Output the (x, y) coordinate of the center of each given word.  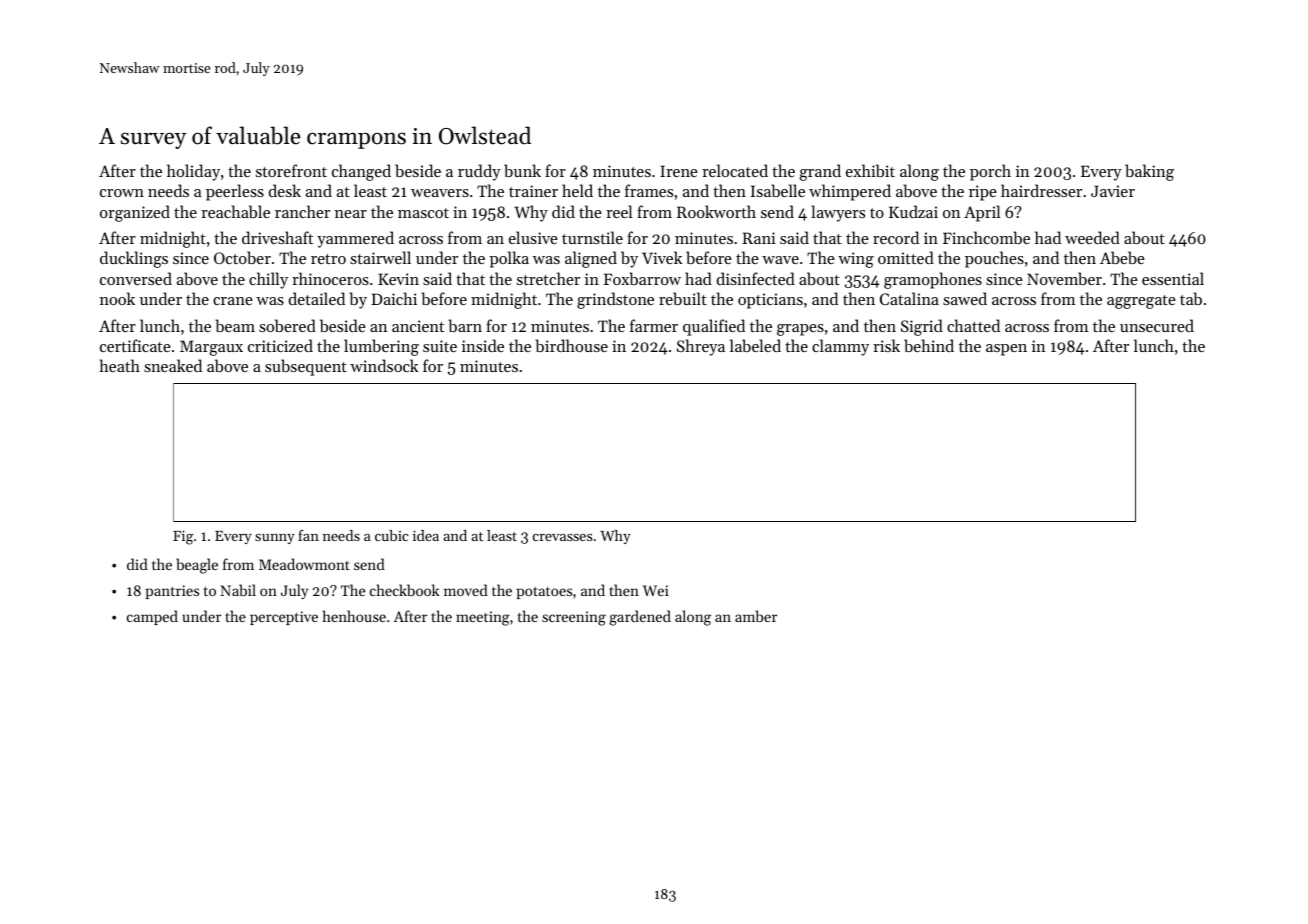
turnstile (592, 237)
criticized (280, 345)
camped (152, 617)
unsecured (1157, 325)
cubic (391, 535)
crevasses (562, 537)
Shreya (701, 347)
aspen (1006, 350)
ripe (983, 193)
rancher (302, 211)
